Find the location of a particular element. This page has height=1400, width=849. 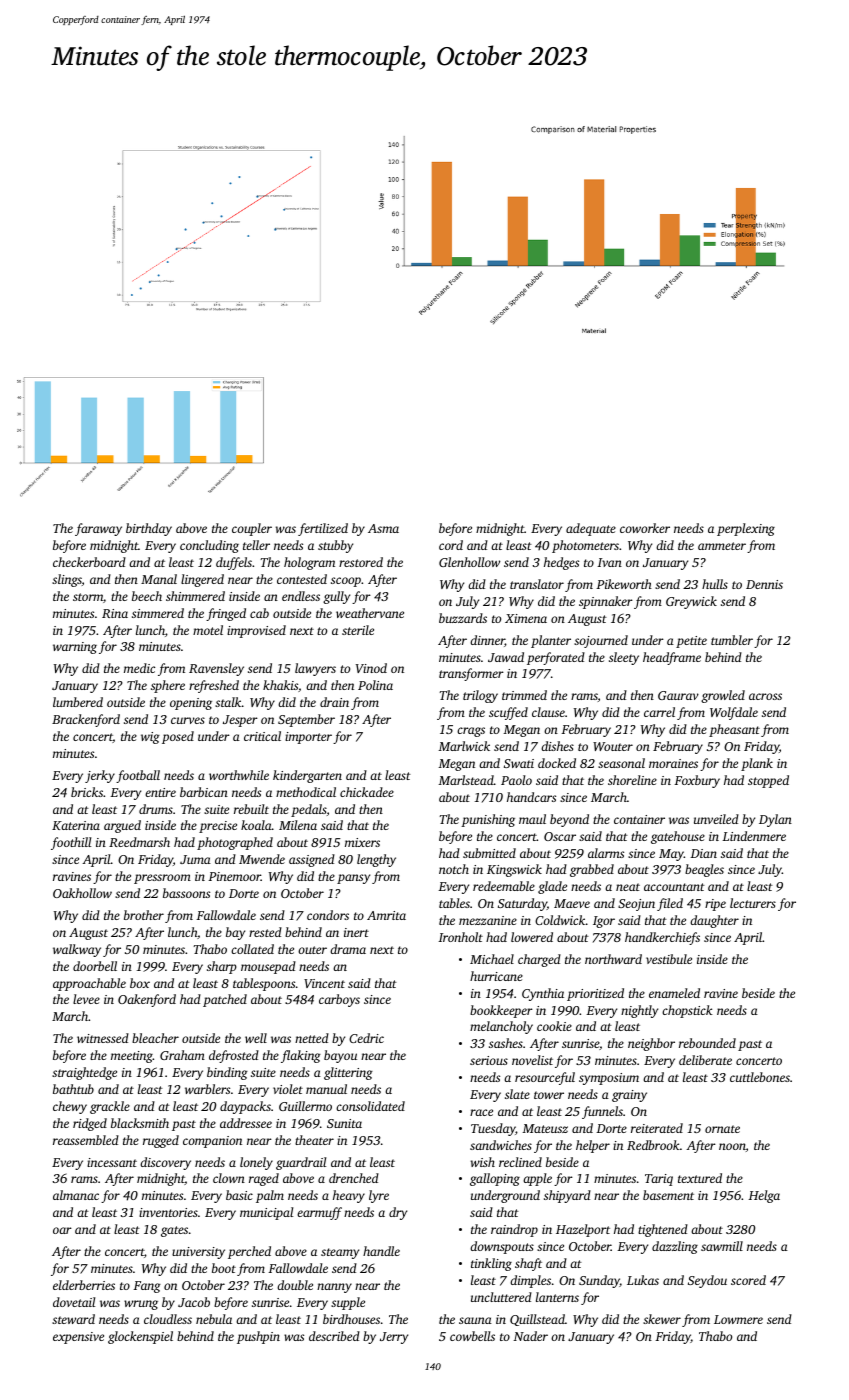

Marlwick is located at coordinates (464, 746).
